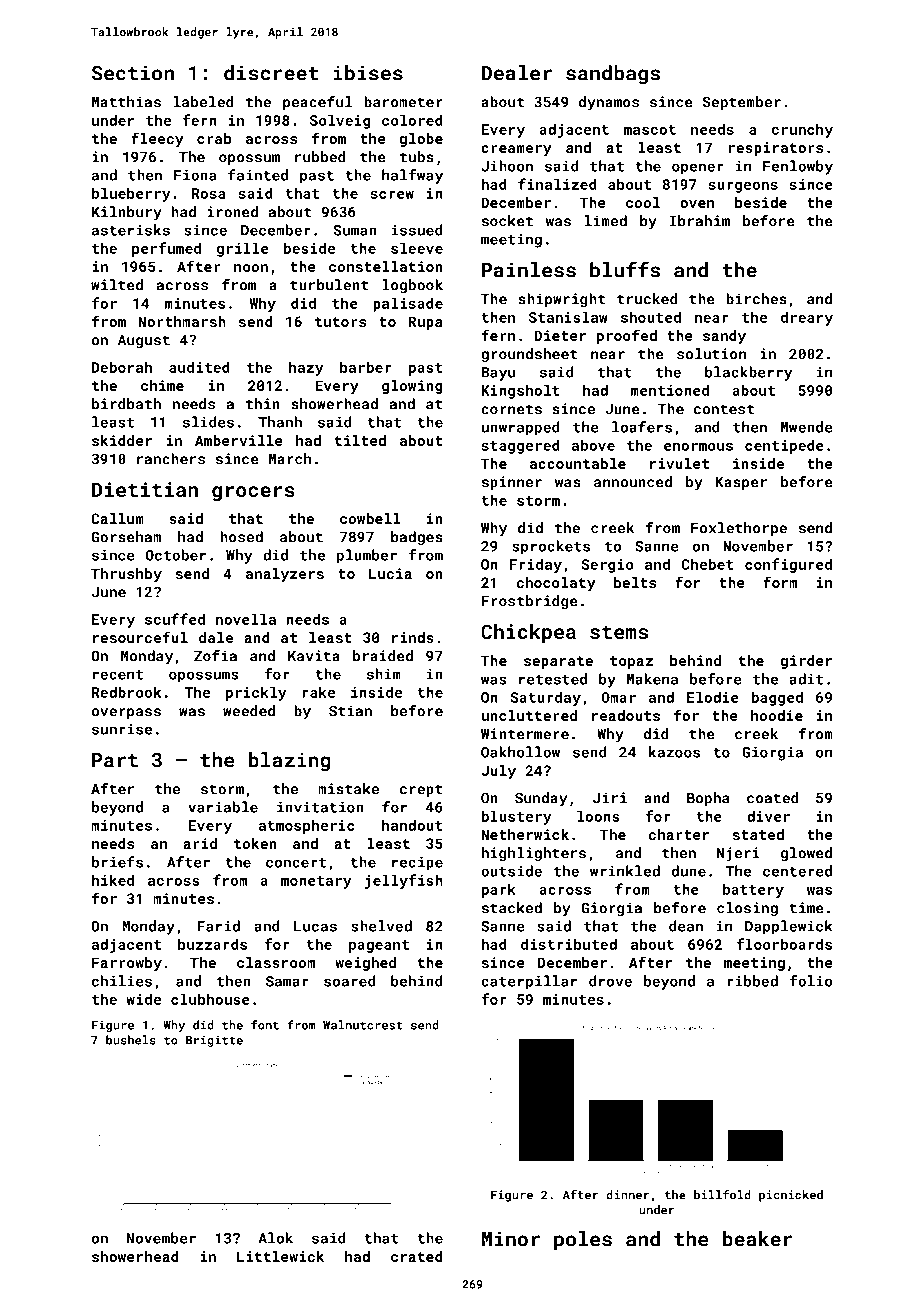 The height and width of the screenshot is (1308, 924). I want to click on barometer, so click(404, 102).
